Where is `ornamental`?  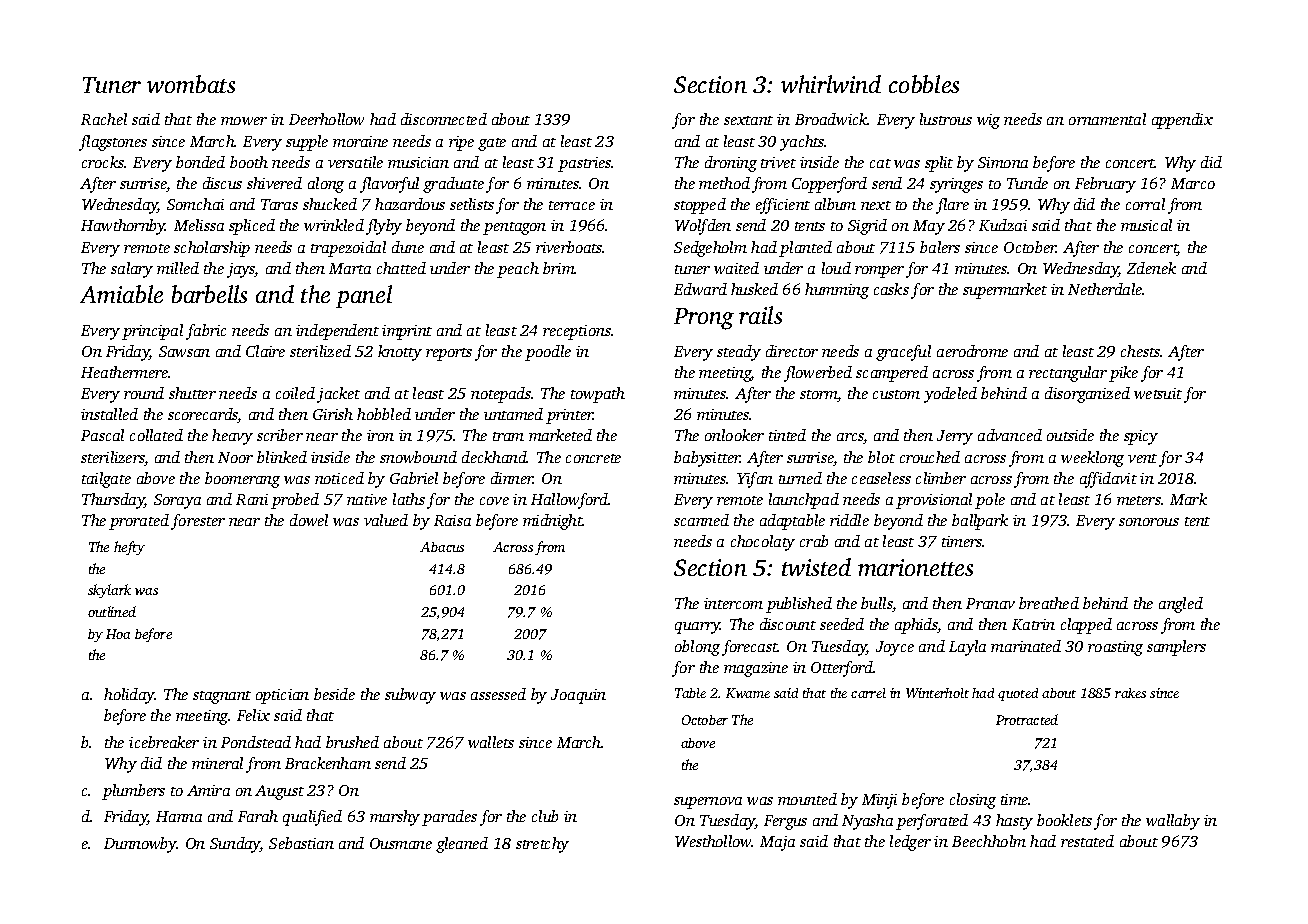 ornamental is located at coordinates (1107, 119).
